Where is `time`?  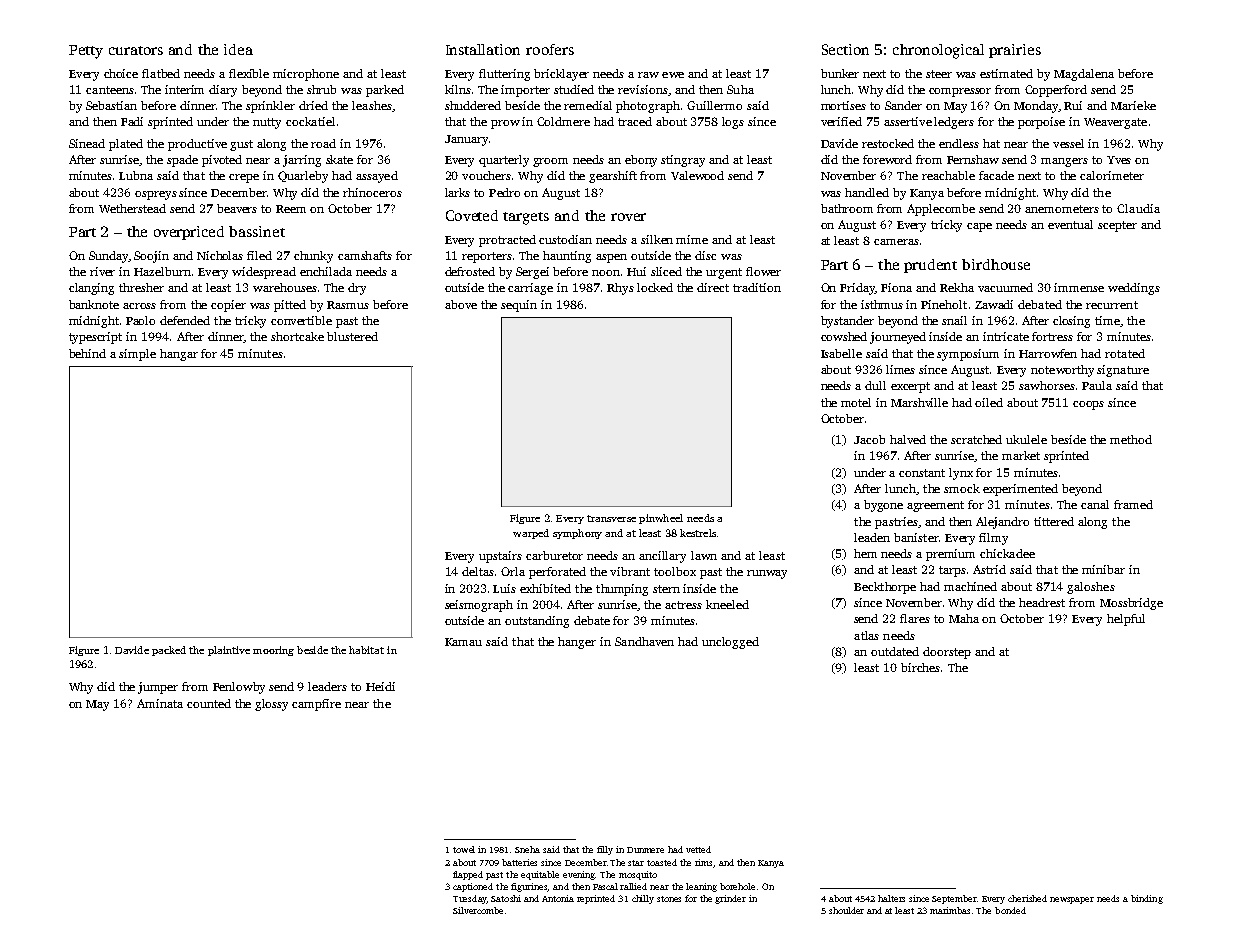
time is located at coordinates (1107, 320).
